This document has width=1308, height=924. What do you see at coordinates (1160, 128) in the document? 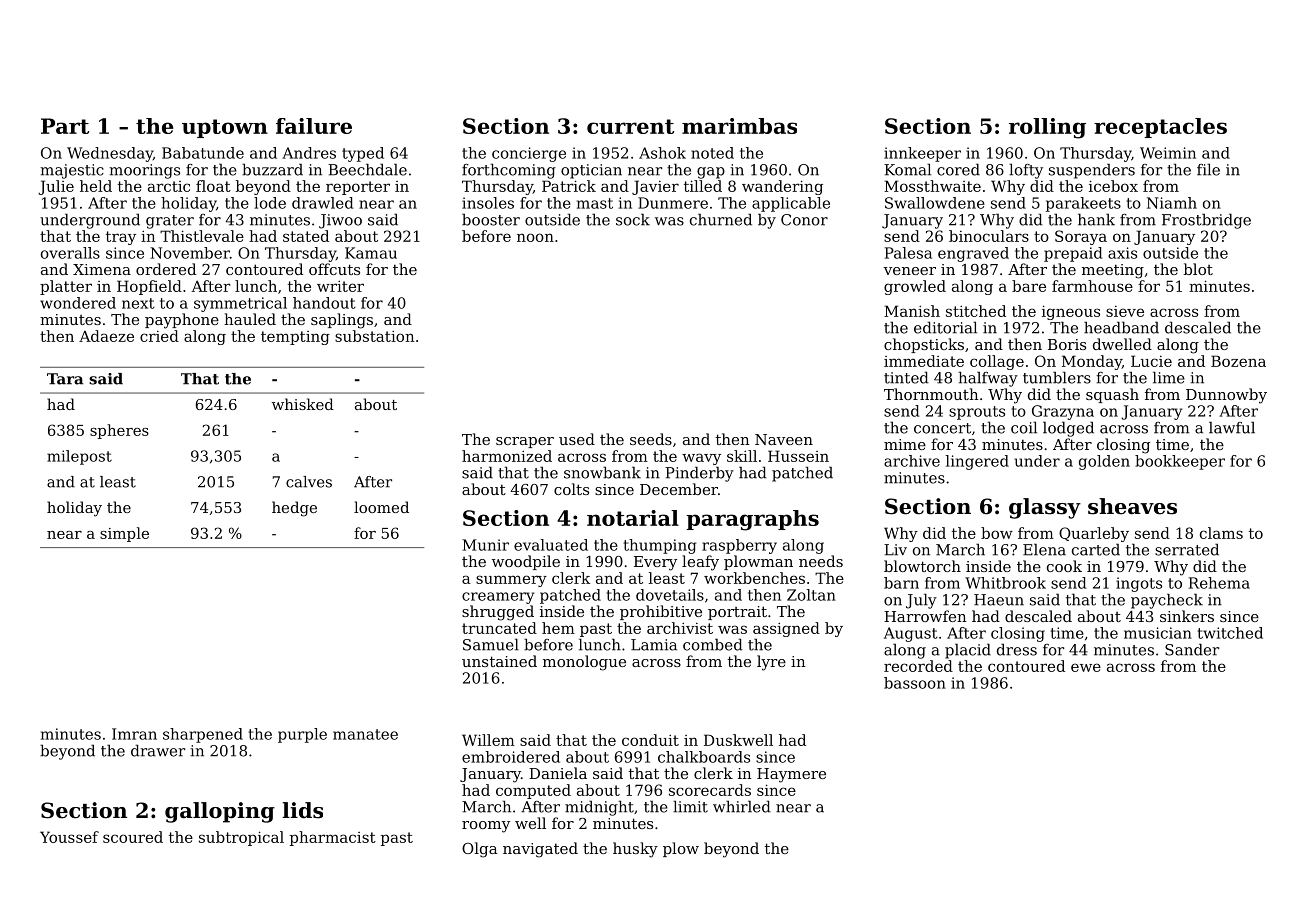
I see `receptacles` at bounding box center [1160, 128].
